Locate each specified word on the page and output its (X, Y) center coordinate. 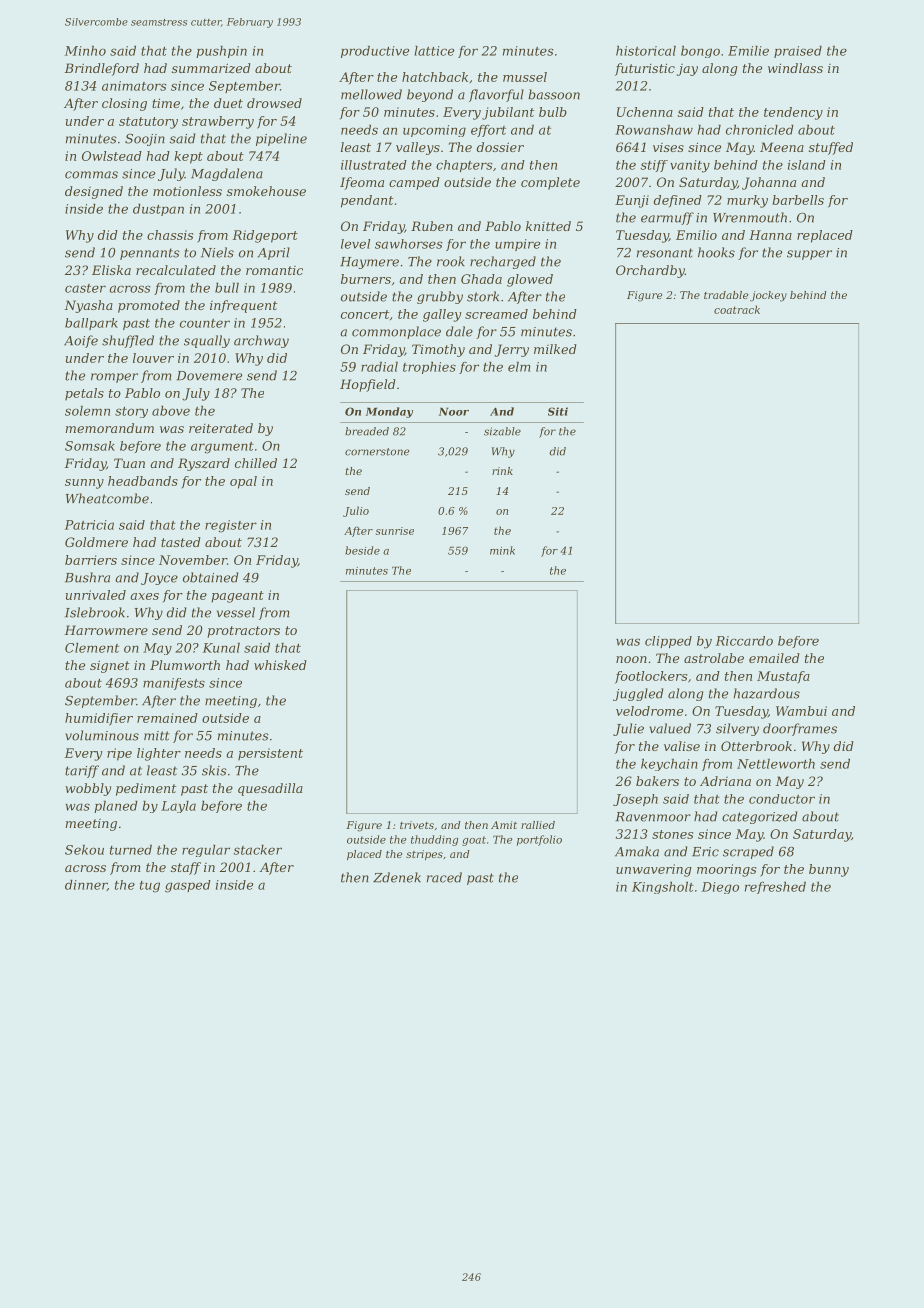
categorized (759, 817)
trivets (417, 825)
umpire (517, 245)
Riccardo (744, 641)
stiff (654, 166)
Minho (85, 51)
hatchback (435, 77)
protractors (243, 632)
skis (214, 770)
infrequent (243, 306)
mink (502, 550)
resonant (665, 253)
